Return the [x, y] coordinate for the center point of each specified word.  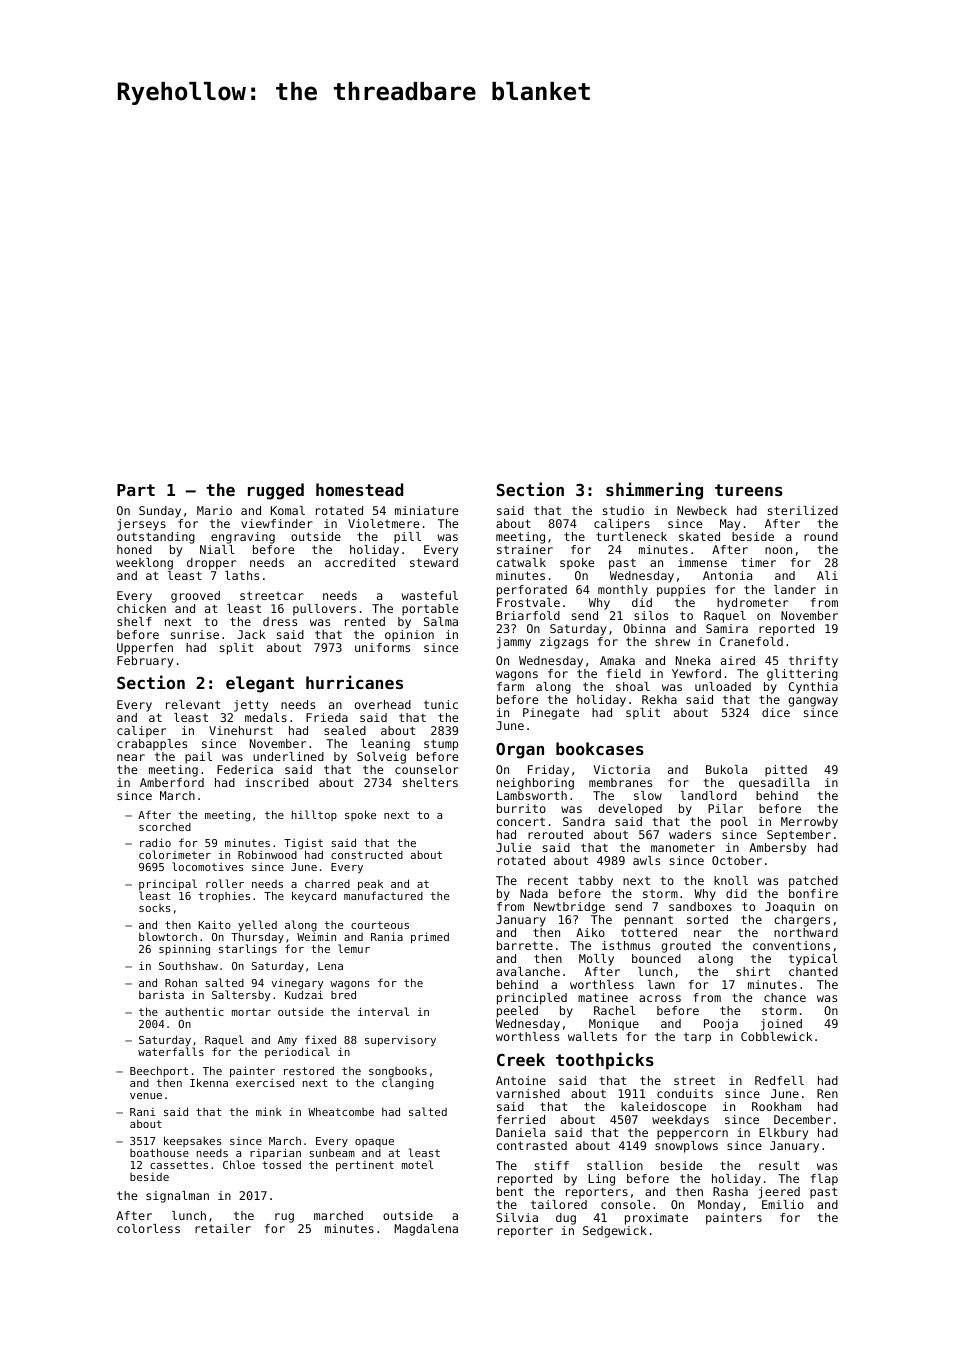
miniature [426, 510]
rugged [276, 491]
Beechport [159, 1072]
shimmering [654, 491]
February [145, 662]
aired [738, 660]
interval [383, 1011]
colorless [148, 1228]
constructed [367, 855]
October [737, 860]
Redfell [779, 1080]
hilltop [314, 815]
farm [510, 686]
